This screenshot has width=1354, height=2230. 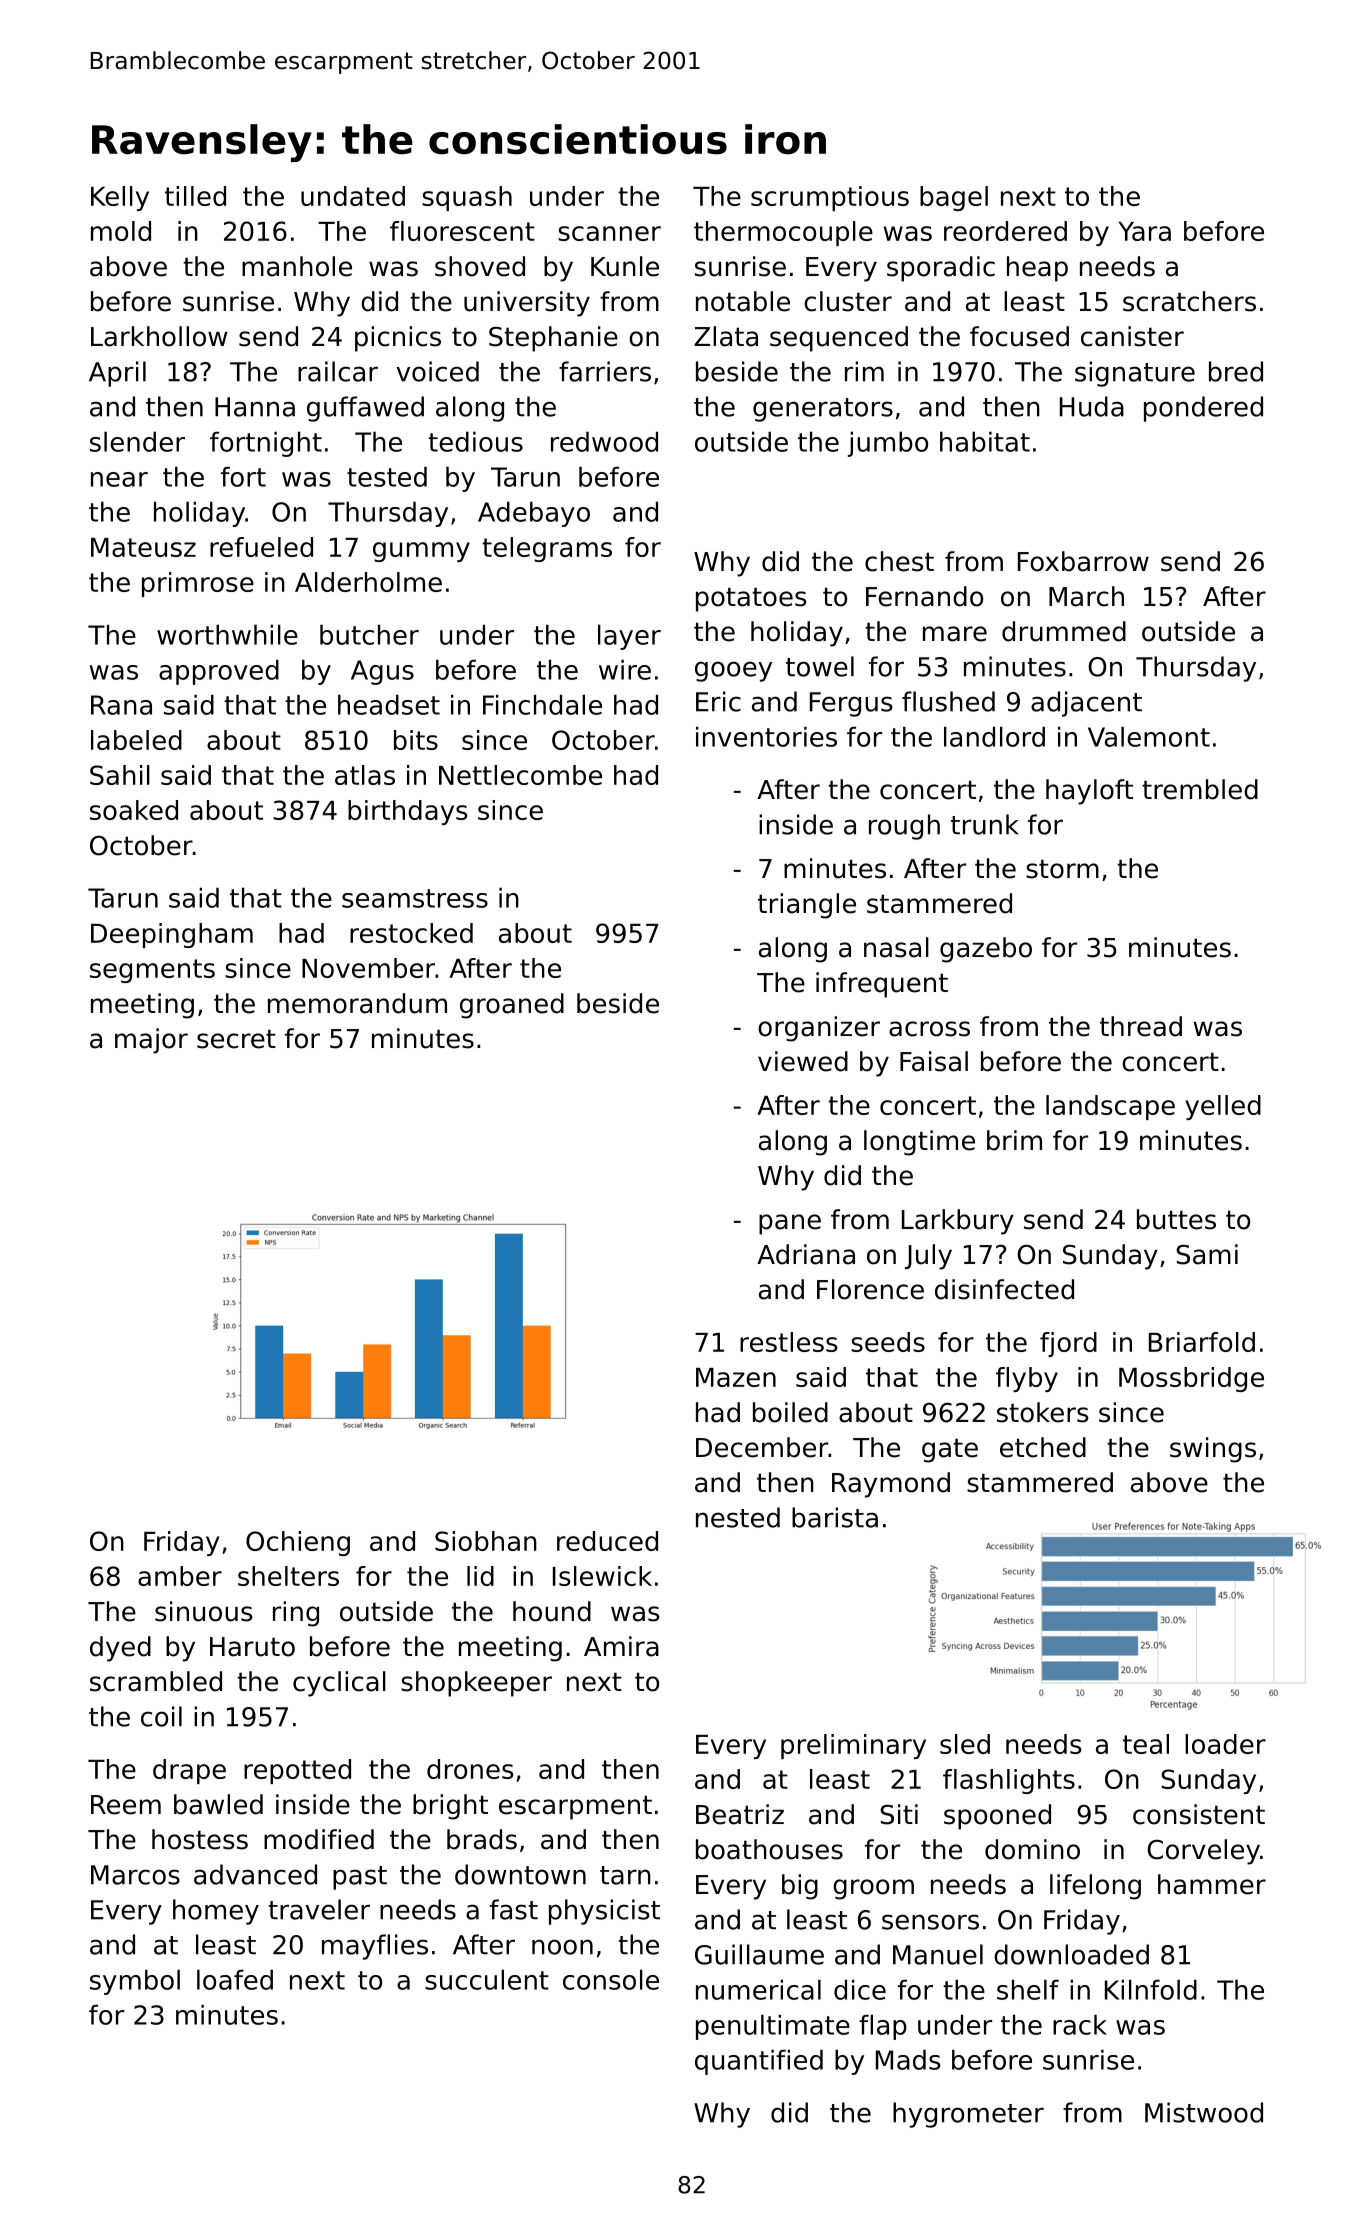 I want to click on pane, so click(x=790, y=1224).
